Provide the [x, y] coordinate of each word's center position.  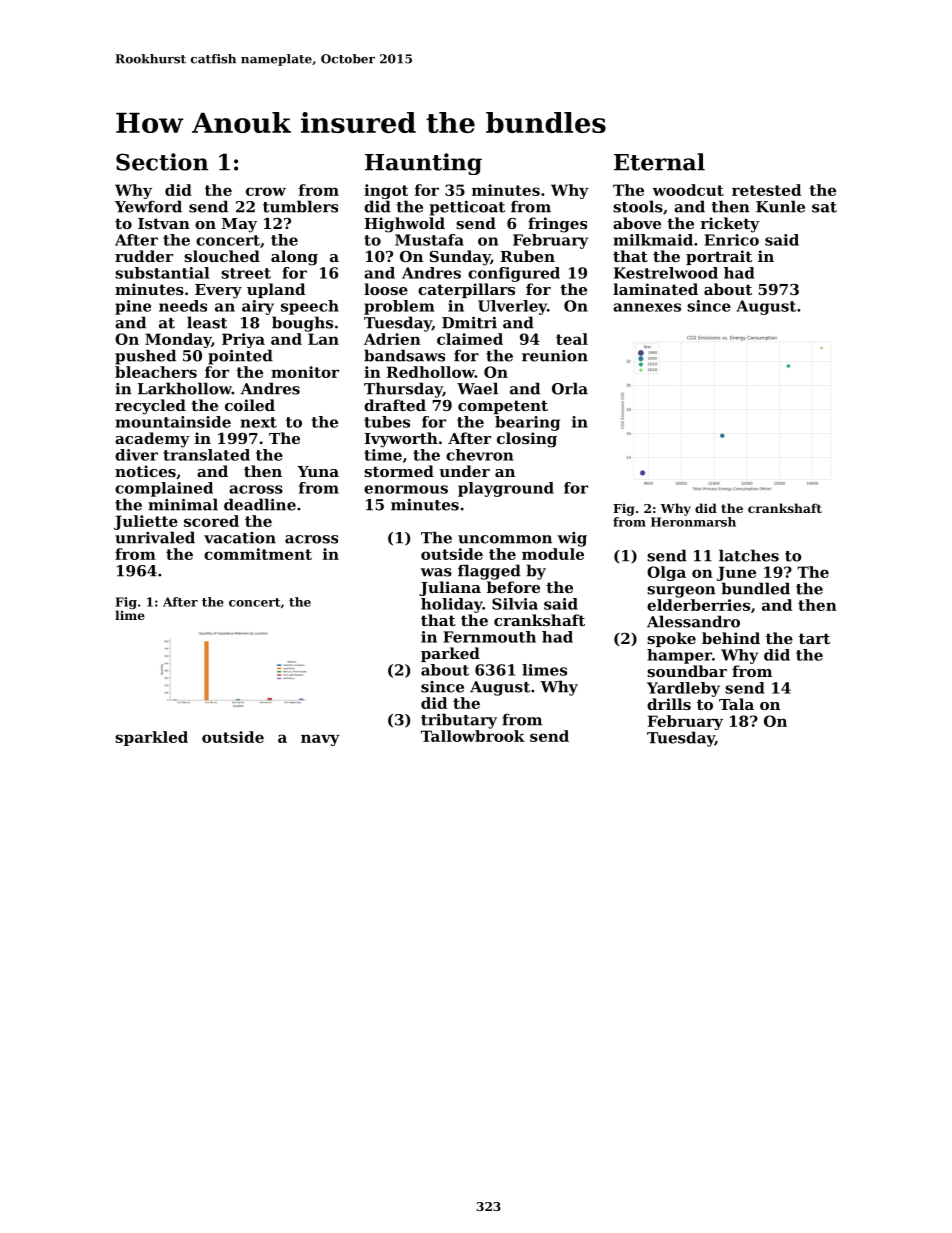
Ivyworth [401, 440]
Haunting [423, 164]
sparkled [151, 738]
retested [766, 190]
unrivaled [155, 537]
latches [749, 555]
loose [386, 289]
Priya [243, 340]
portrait [719, 257]
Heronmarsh [693, 522]
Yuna [318, 471]
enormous [406, 489]
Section [162, 162]
